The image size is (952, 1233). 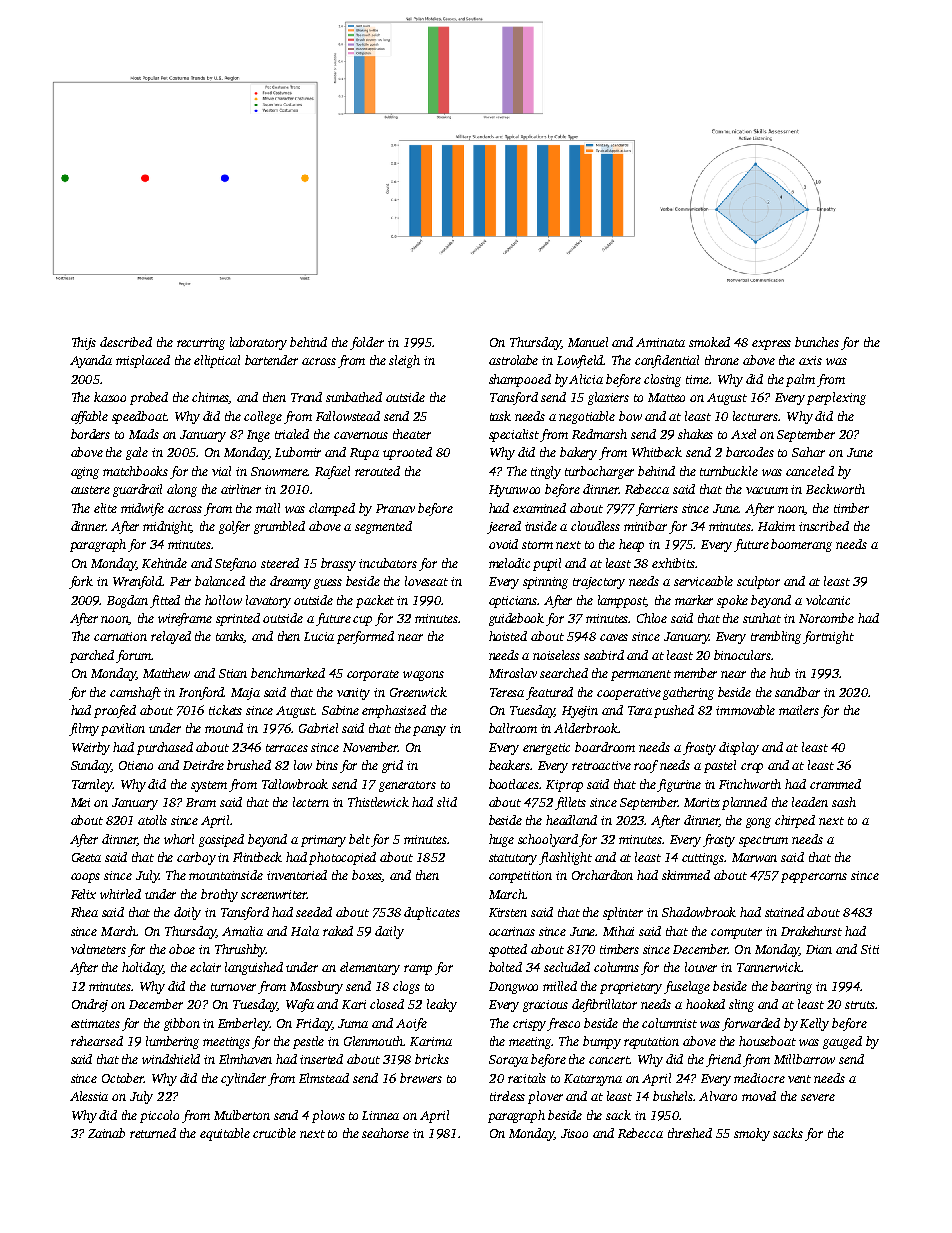 I want to click on piccolo, so click(x=159, y=1116).
